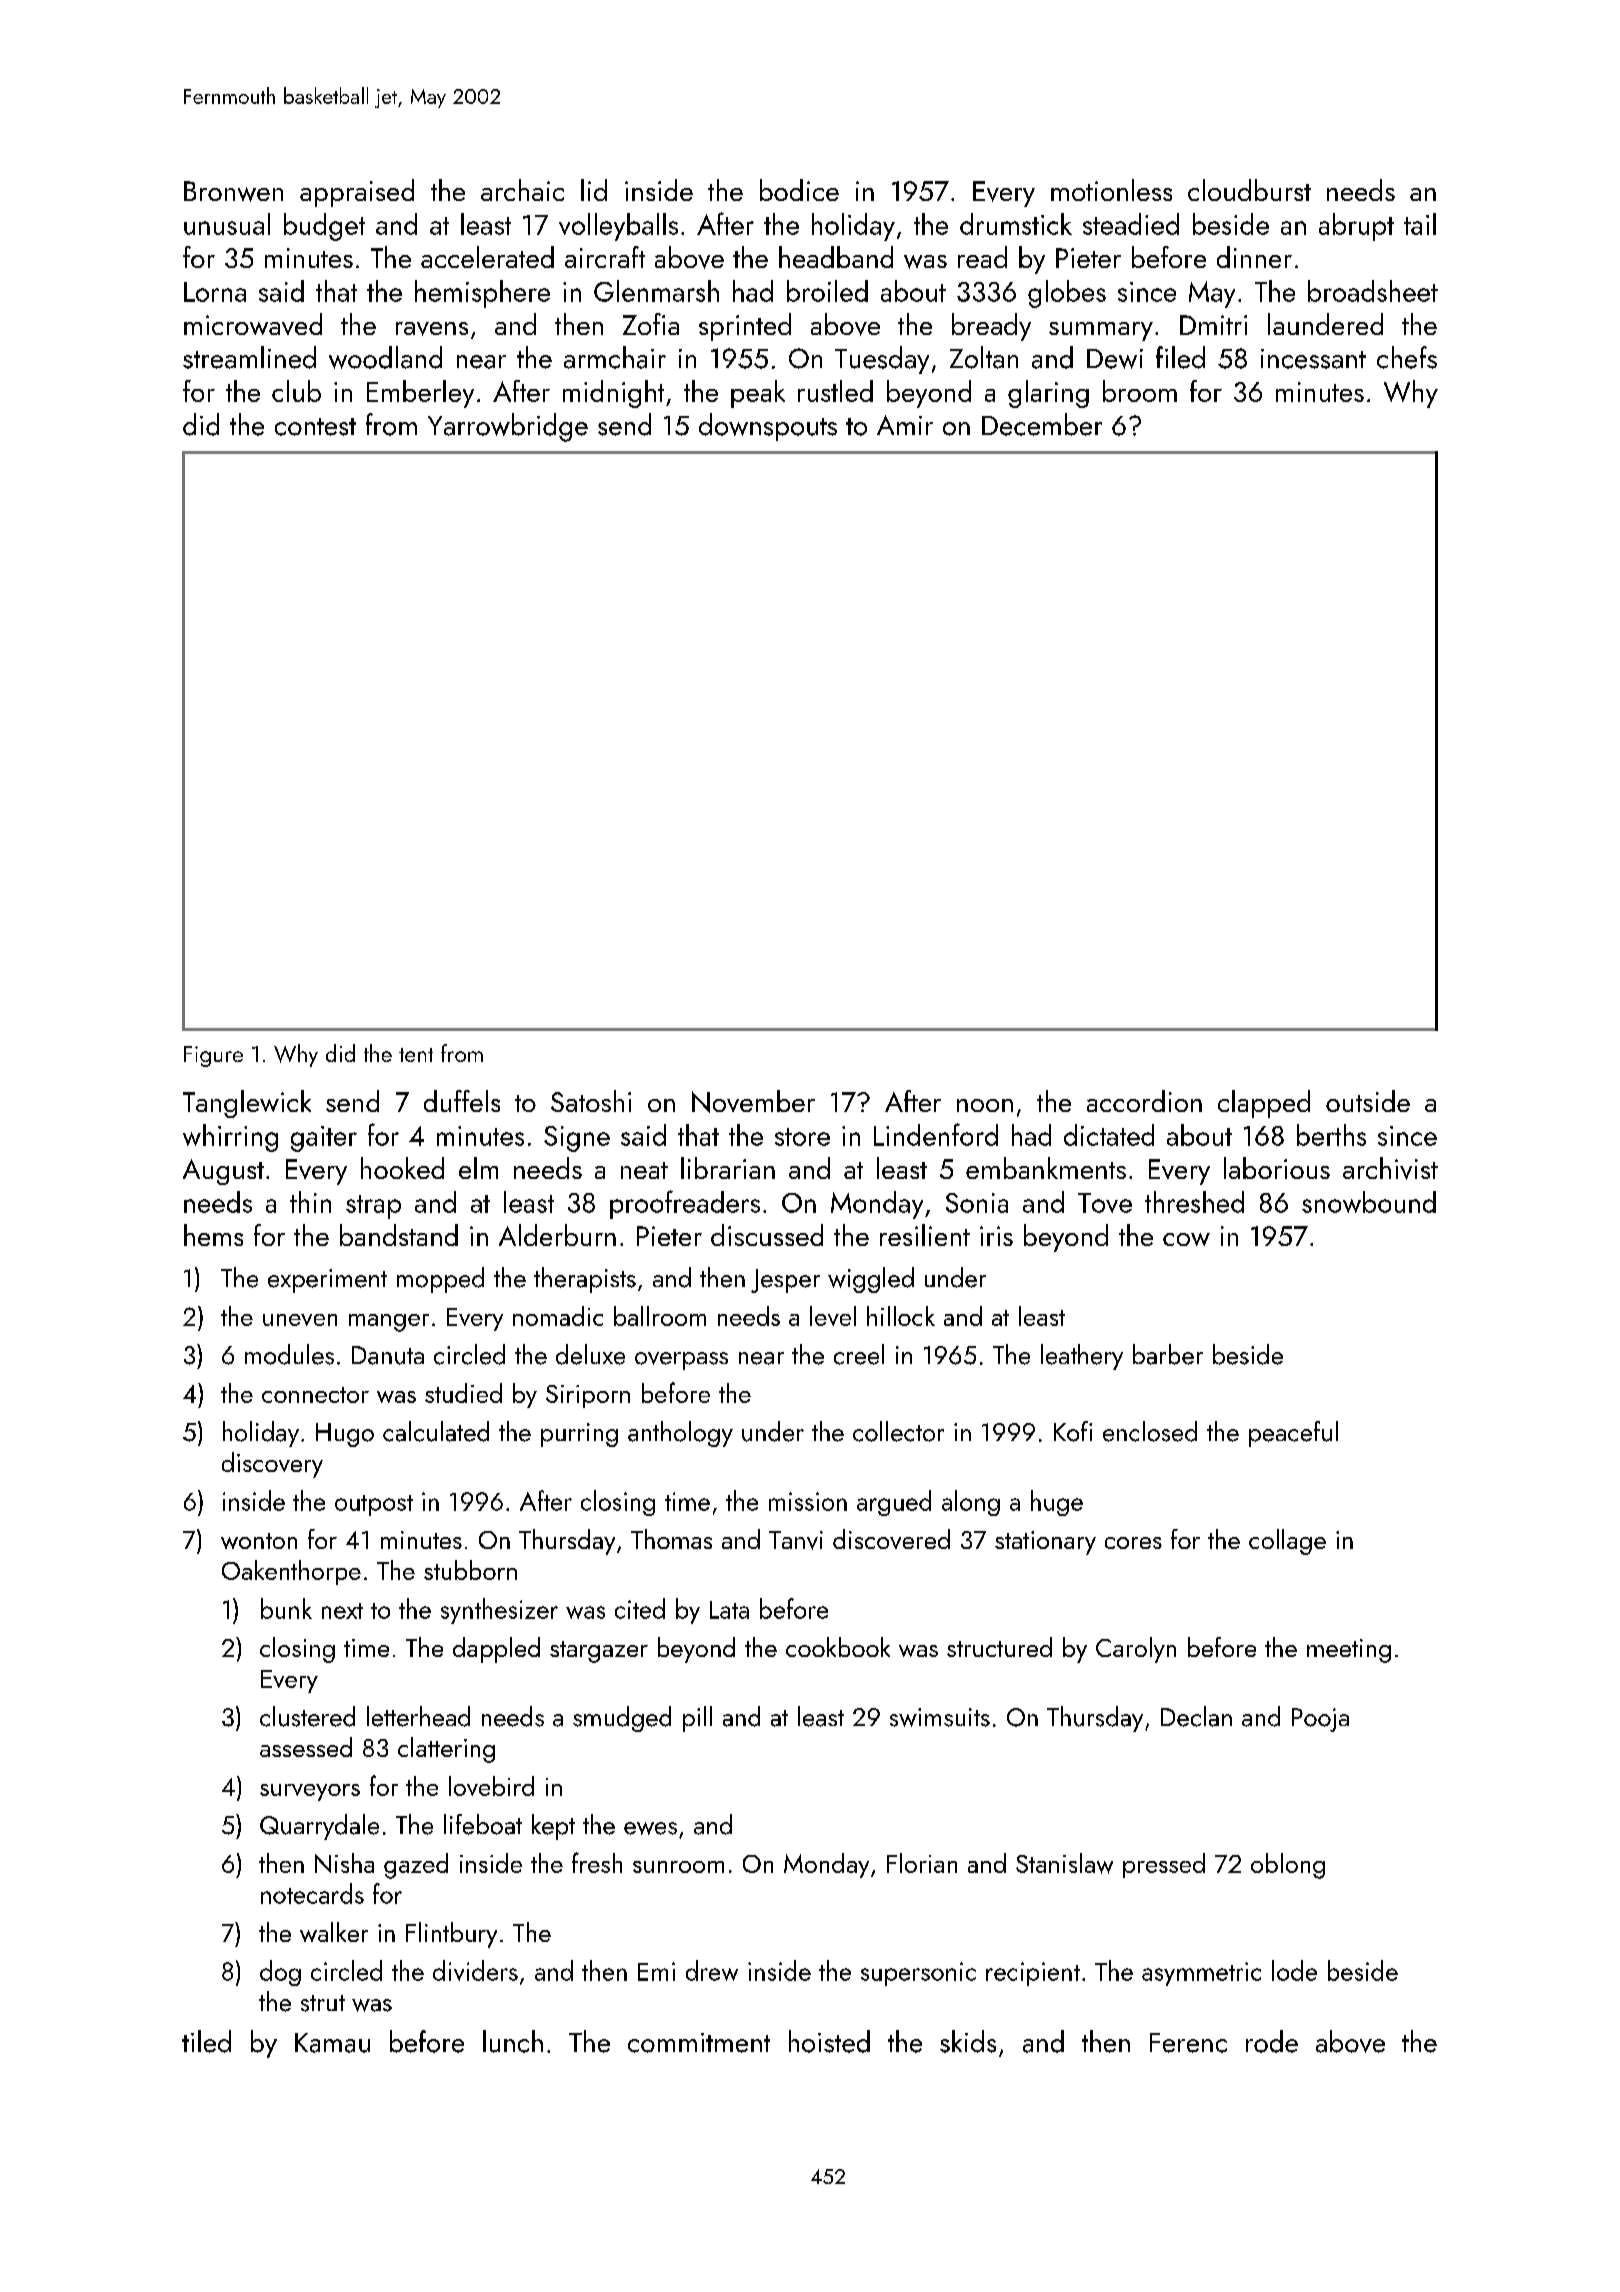 The height and width of the screenshot is (2292, 1620). Describe the element at coordinates (389, 1323) in the screenshot. I see `manger` at that location.
